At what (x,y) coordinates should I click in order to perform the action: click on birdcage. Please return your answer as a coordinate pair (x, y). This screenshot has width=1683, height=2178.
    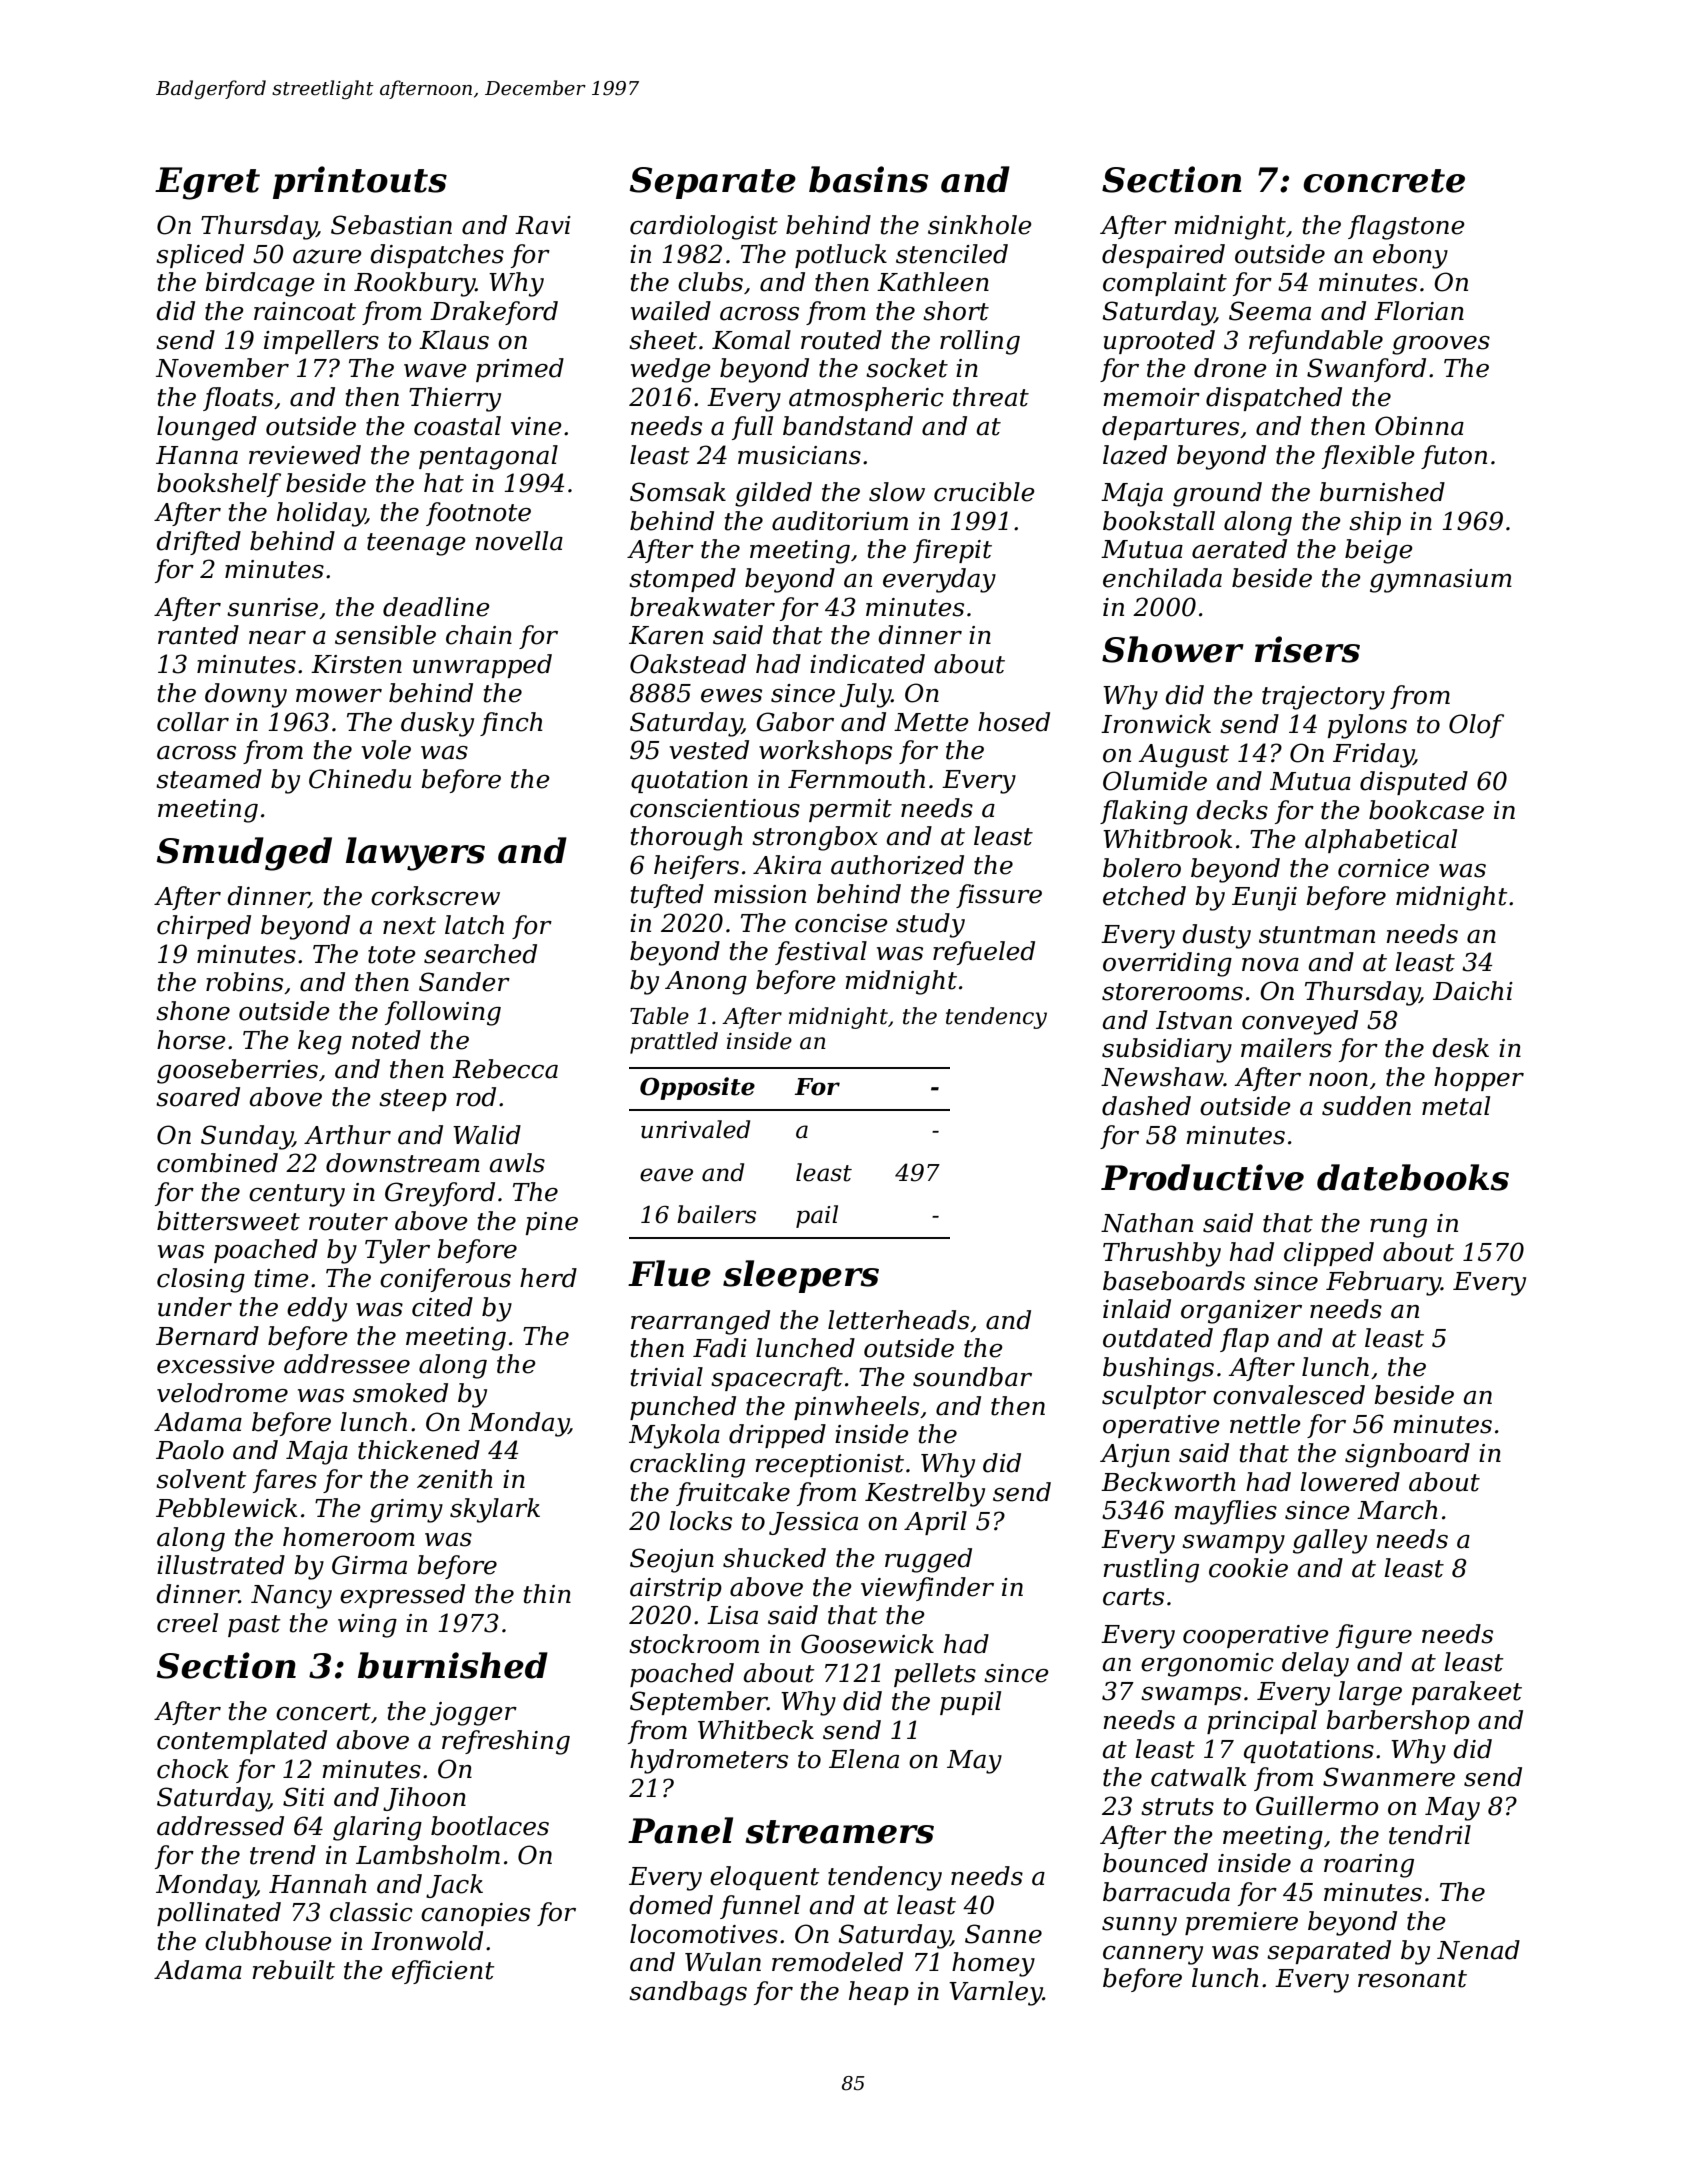
    Looking at the image, I should click on (260, 284).
